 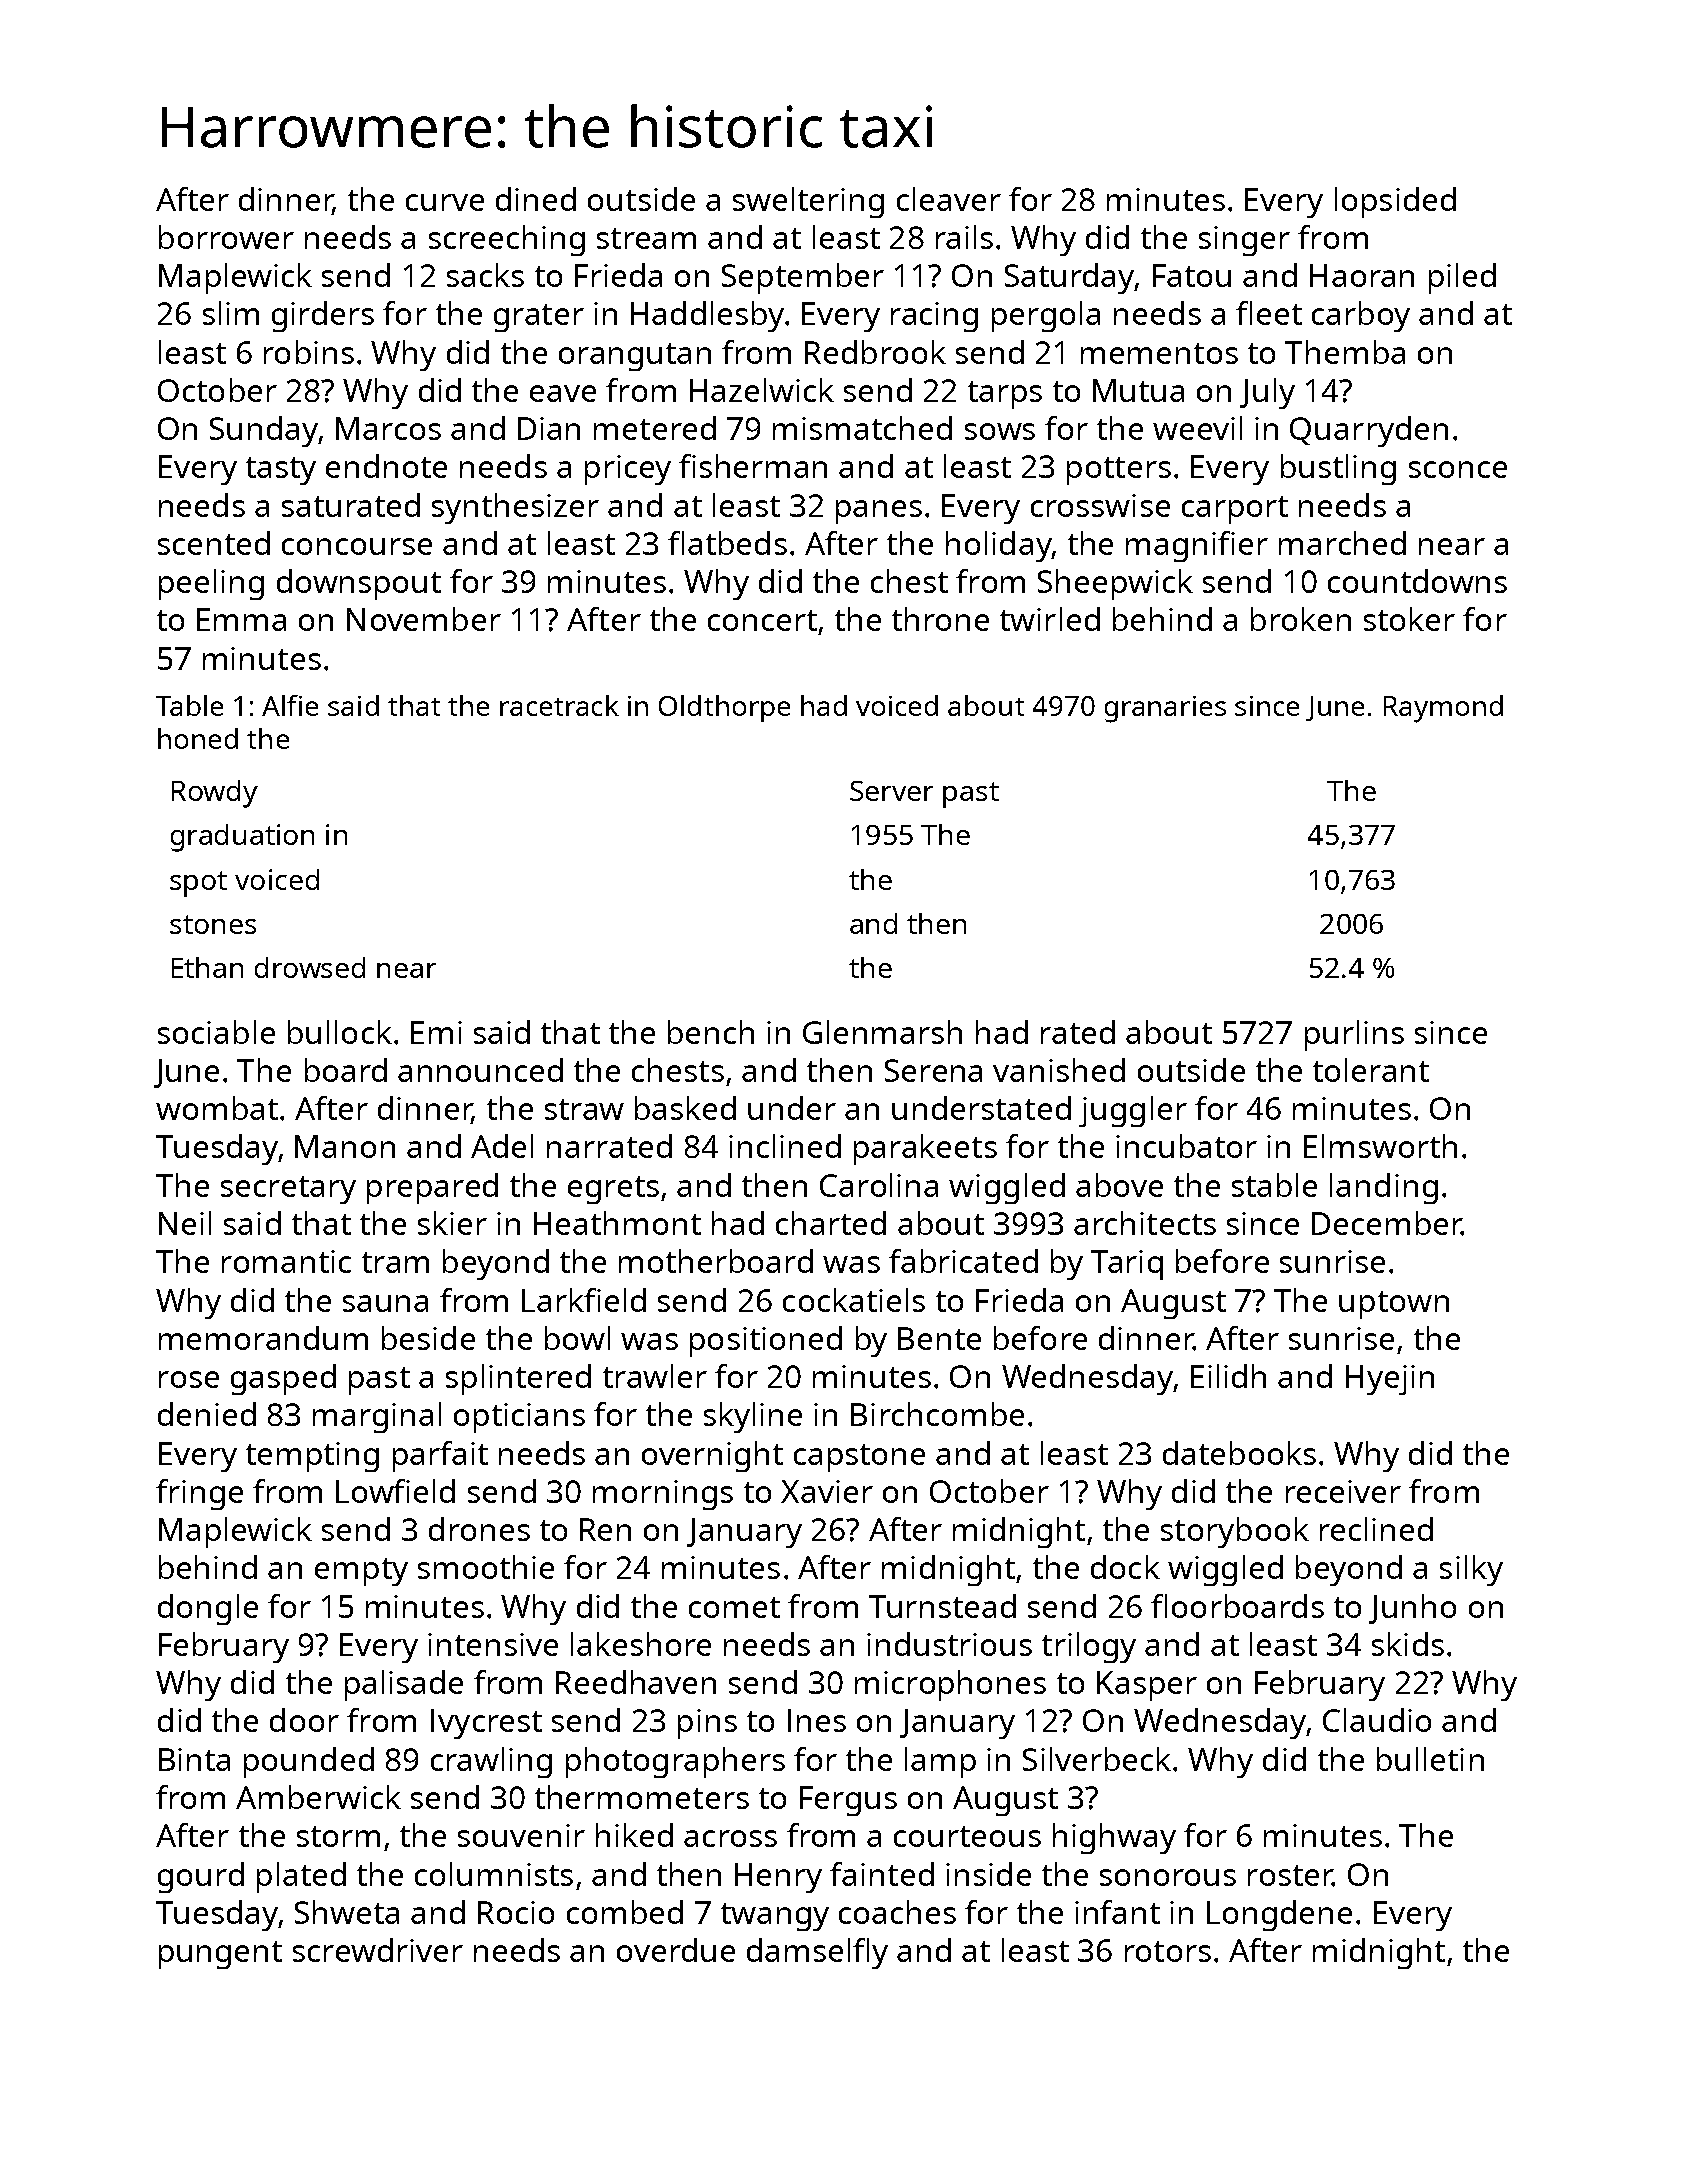 I want to click on borrower, so click(x=226, y=237).
